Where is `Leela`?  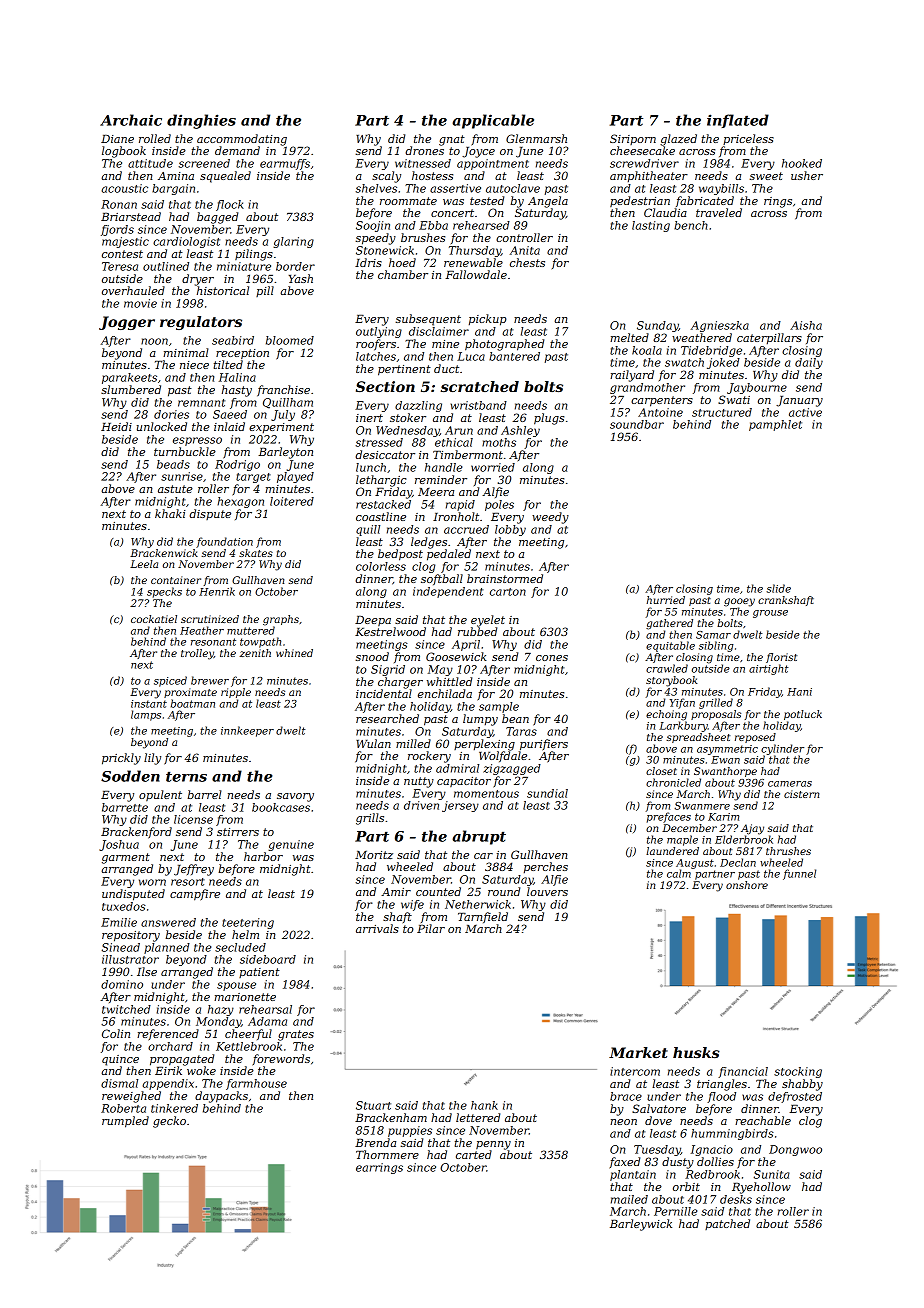
Leela is located at coordinates (144, 564).
